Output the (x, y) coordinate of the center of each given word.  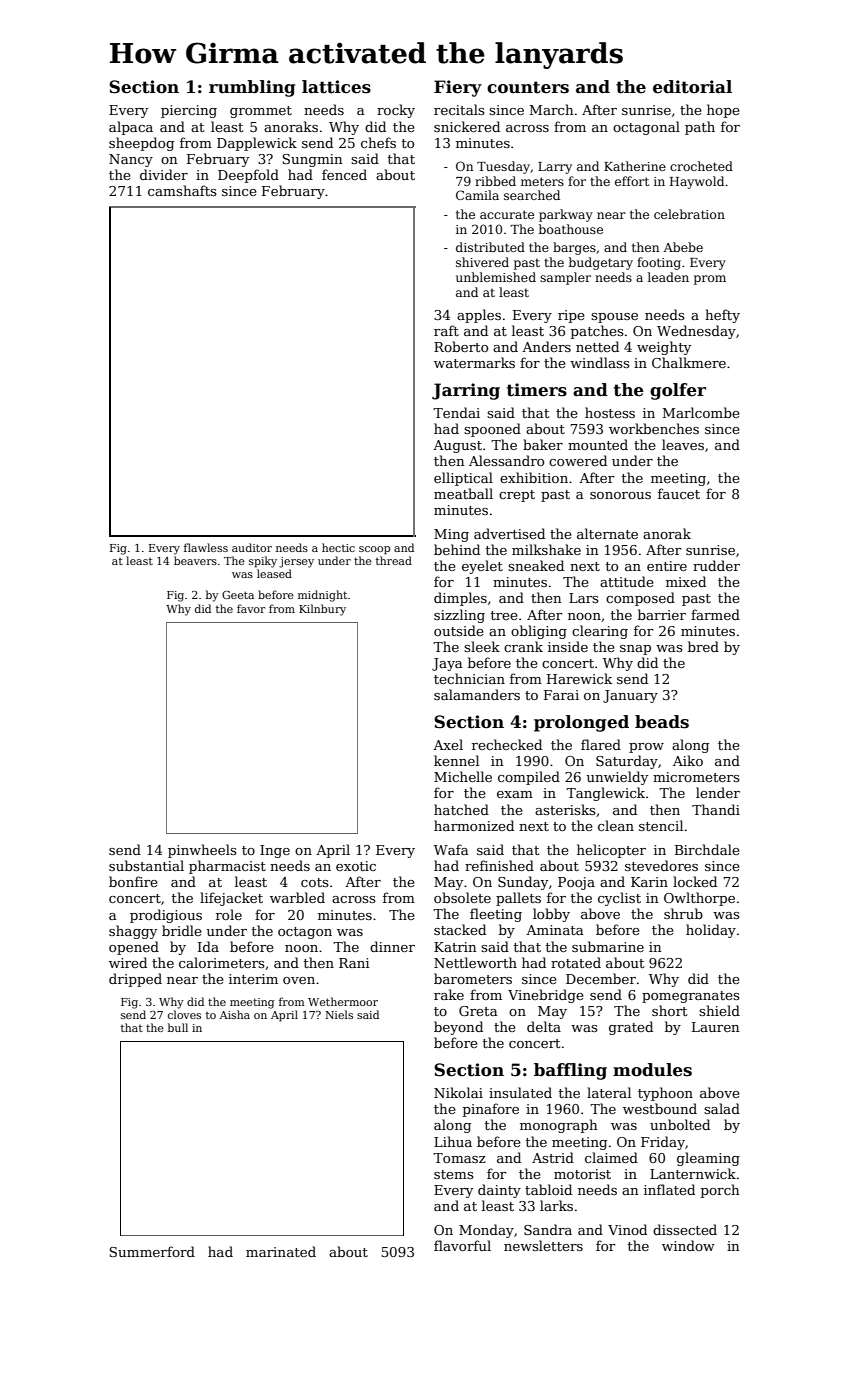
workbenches (654, 428)
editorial (692, 87)
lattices (336, 87)
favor (251, 608)
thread (394, 560)
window (688, 1245)
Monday (486, 1231)
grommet (261, 112)
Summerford (152, 1251)
